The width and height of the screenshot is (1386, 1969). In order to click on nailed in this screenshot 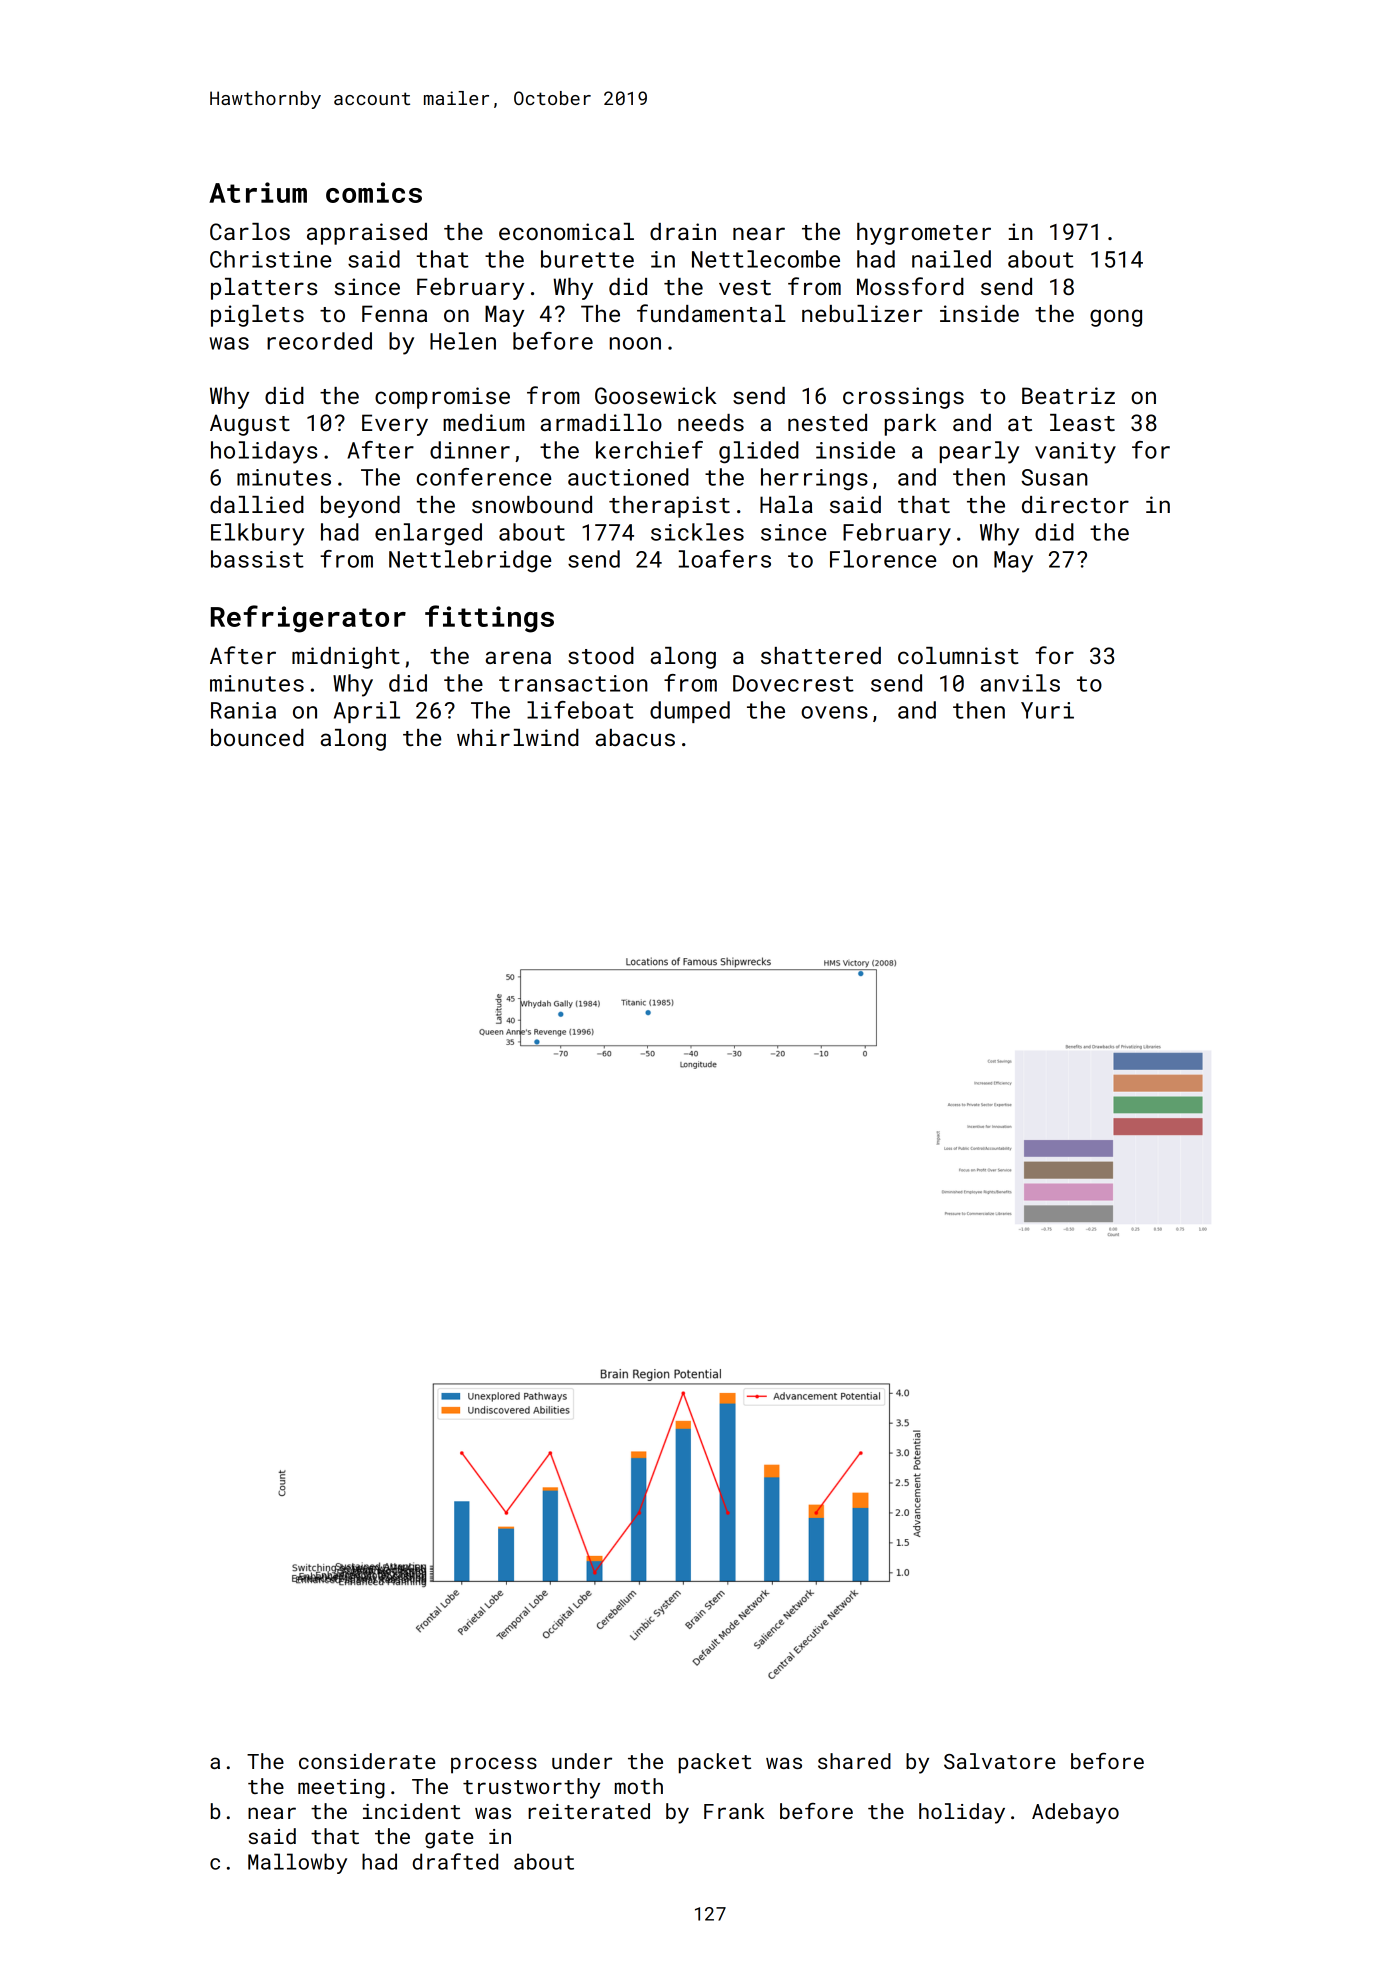, I will do `click(951, 259)`.
